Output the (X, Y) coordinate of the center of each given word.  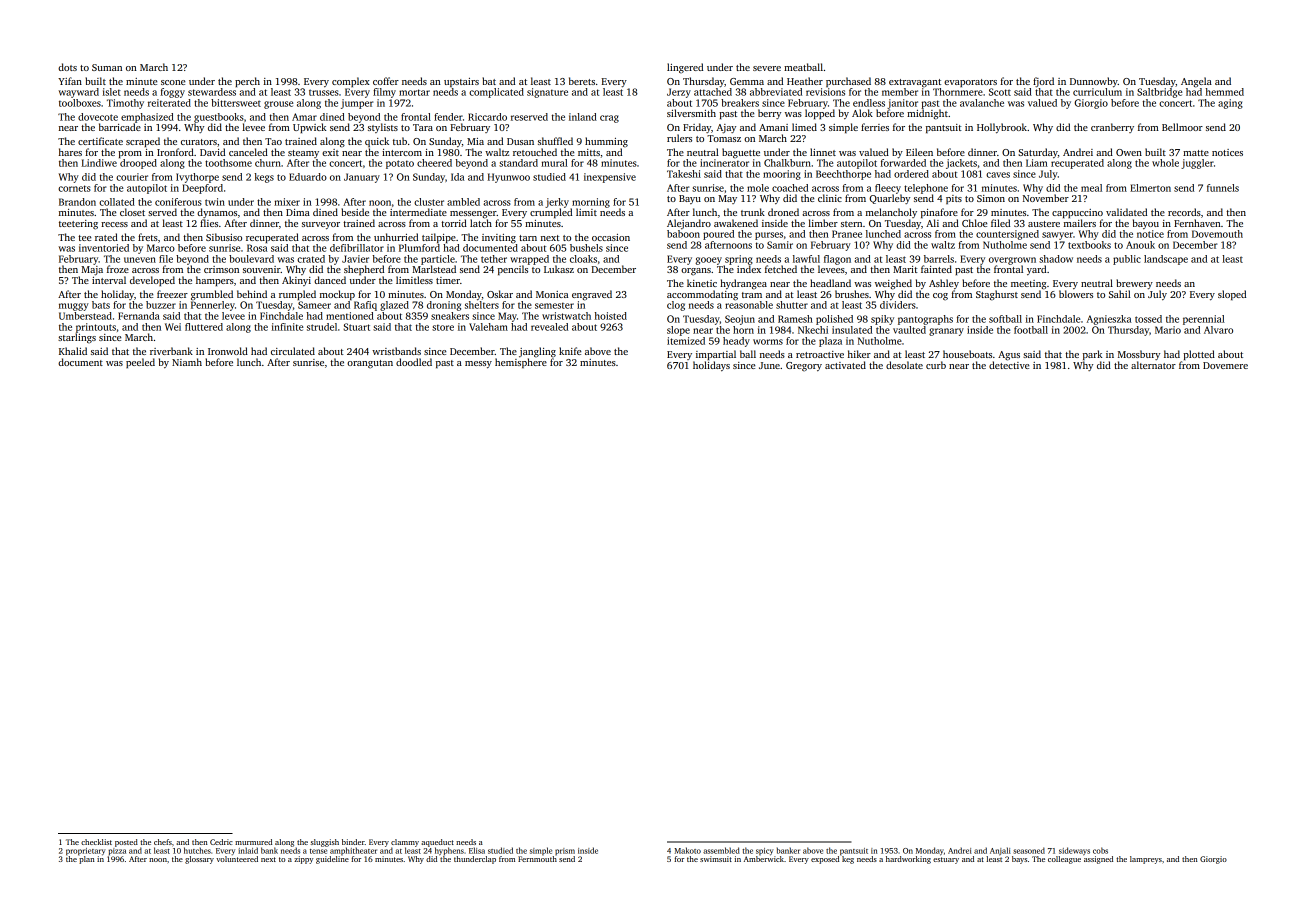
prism (565, 852)
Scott (1000, 92)
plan (87, 860)
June (769, 365)
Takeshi (684, 174)
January (362, 178)
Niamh (187, 362)
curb (936, 365)
